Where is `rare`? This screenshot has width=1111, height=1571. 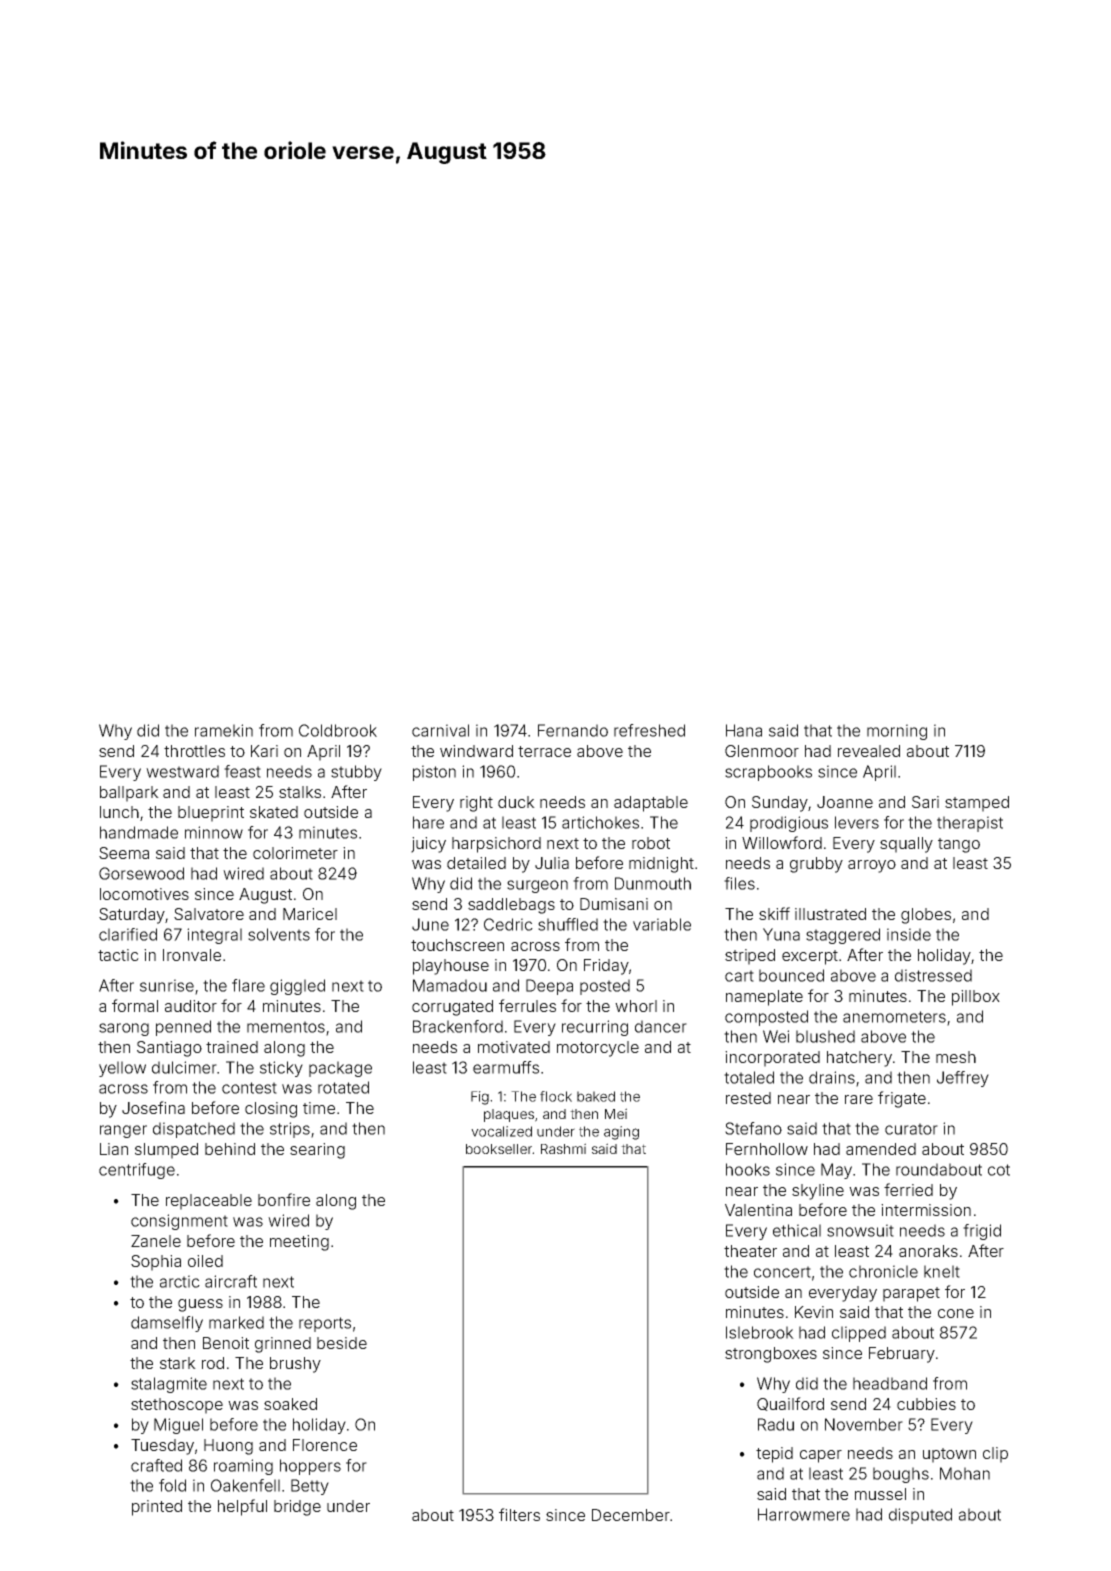 rare is located at coordinates (859, 1099).
